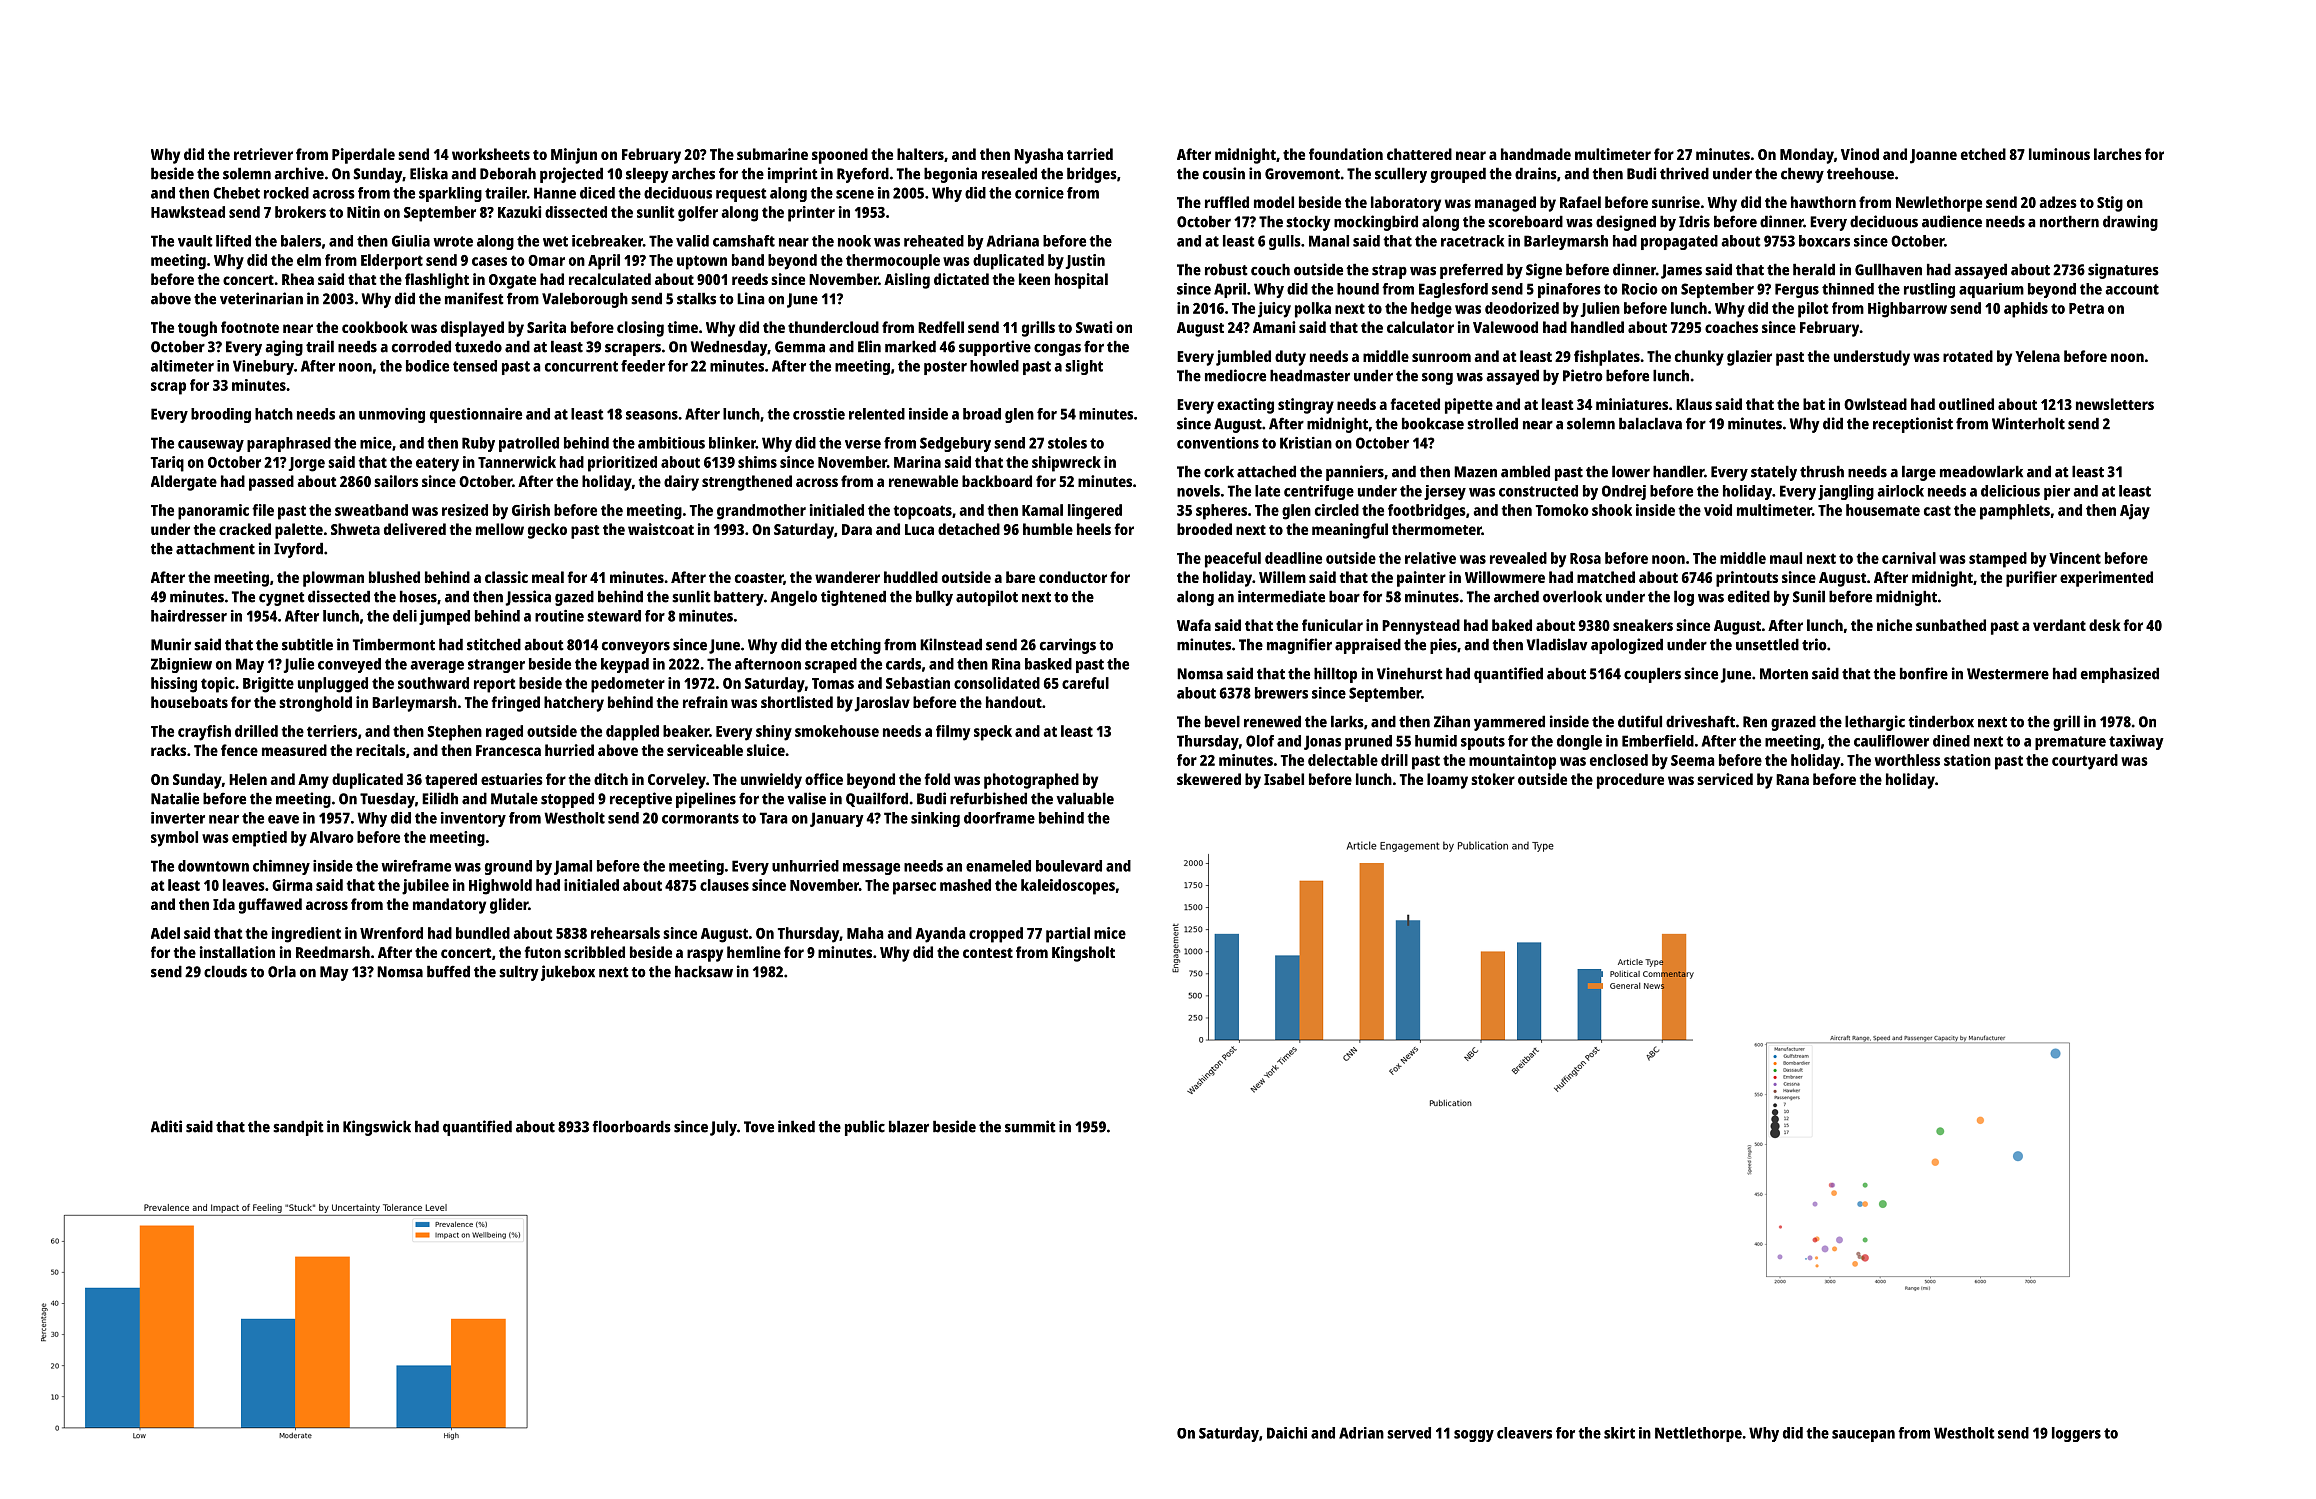 Image resolution: width=2316 pixels, height=1499 pixels. Describe the element at coordinates (298, 1128) in the page. I see `sandpit` at that location.
